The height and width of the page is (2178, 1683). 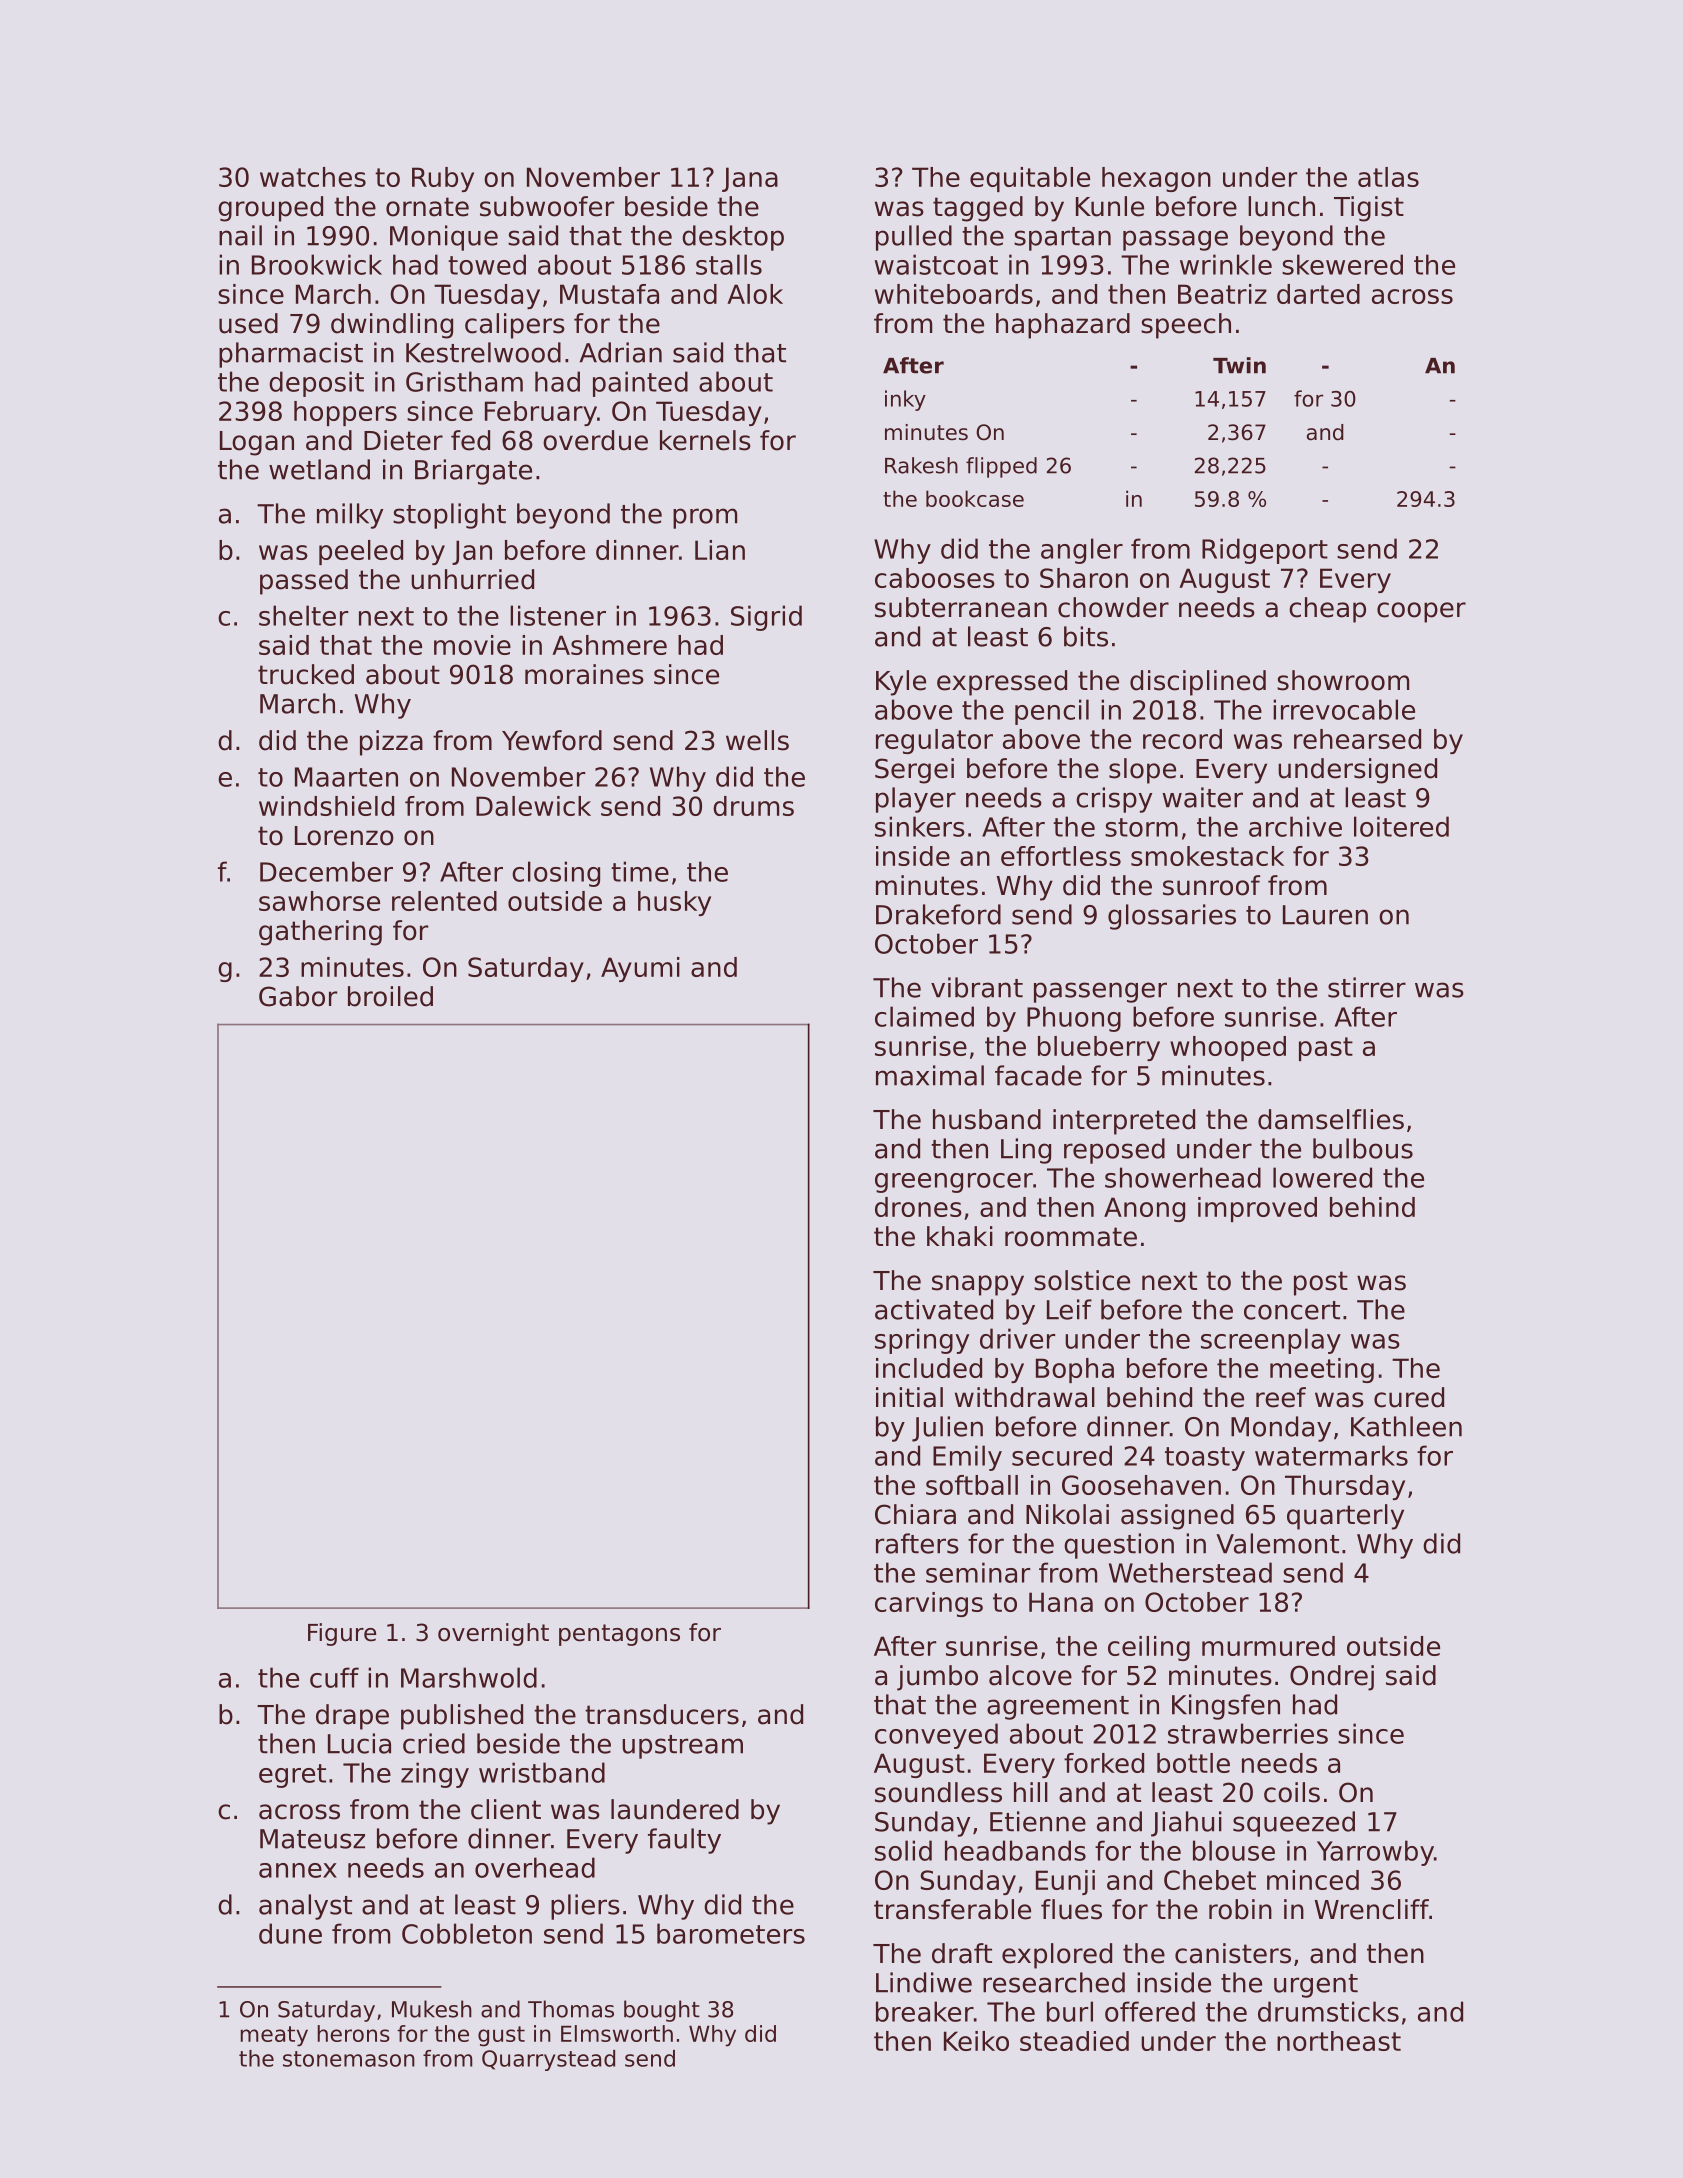 I want to click on atlas, so click(x=1388, y=177).
